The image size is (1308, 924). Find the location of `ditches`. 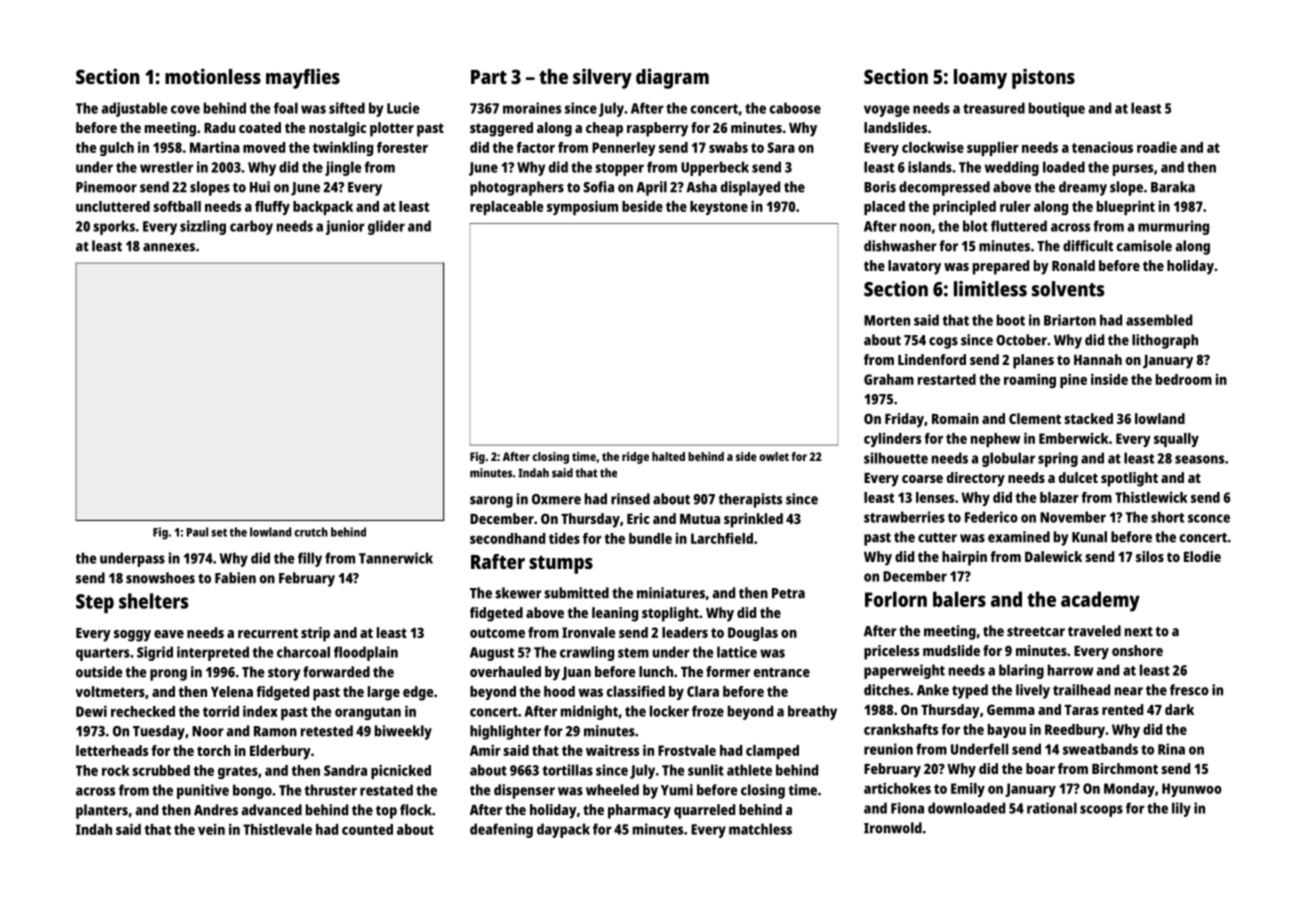

ditches is located at coordinates (887, 690).
